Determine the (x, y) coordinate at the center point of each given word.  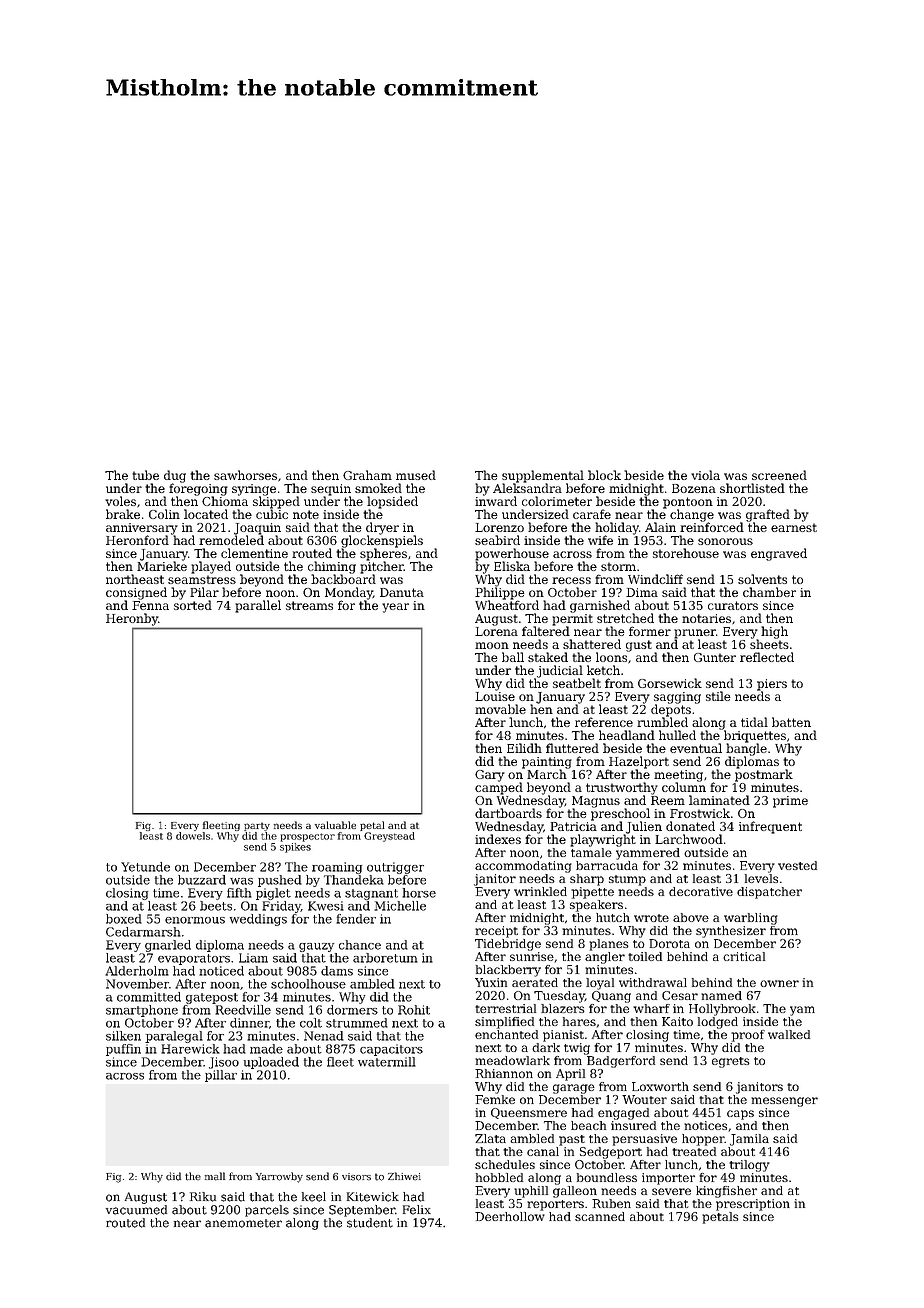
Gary (490, 776)
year (395, 608)
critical (744, 956)
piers (772, 685)
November (137, 984)
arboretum (385, 958)
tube (145, 475)
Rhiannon (504, 1073)
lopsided (392, 502)
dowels (193, 836)
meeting (678, 776)
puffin (123, 1050)
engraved (779, 554)
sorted (193, 605)
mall (215, 1176)
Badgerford (621, 1062)
